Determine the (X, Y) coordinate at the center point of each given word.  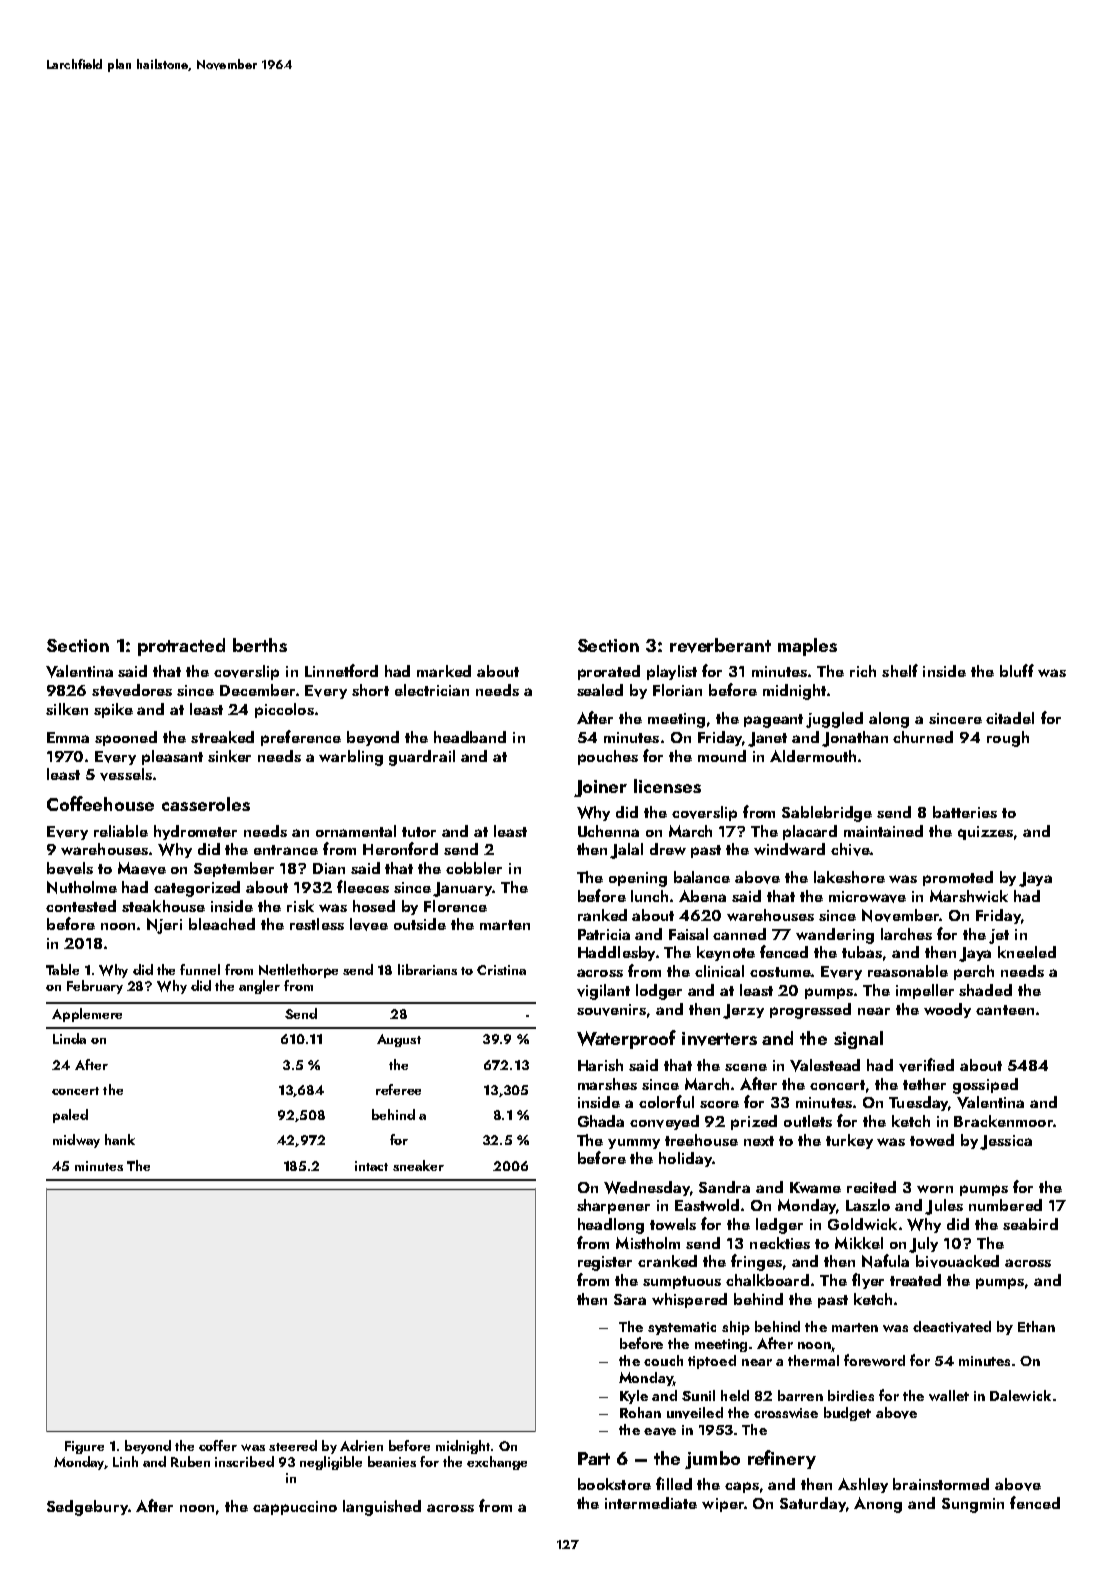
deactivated (952, 1327)
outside (420, 924)
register (605, 1263)
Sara (630, 1299)
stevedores (132, 690)
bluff (1017, 670)
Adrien (361, 1445)
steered (293, 1445)
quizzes (985, 833)
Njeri (164, 926)
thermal (813, 1360)
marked (444, 671)
